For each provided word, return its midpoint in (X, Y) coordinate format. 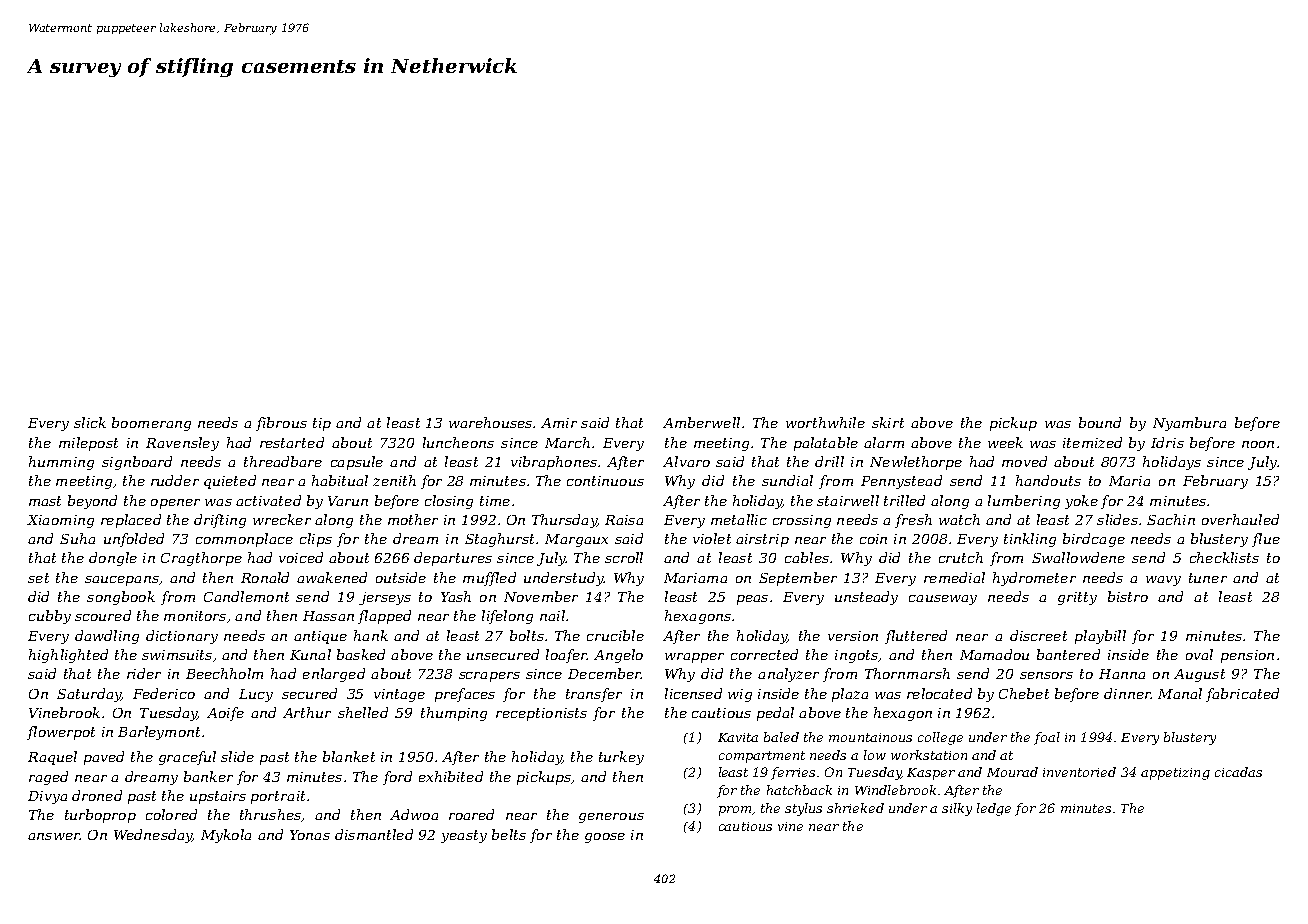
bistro (1128, 596)
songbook (121, 598)
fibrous (281, 424)
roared (471, 814)
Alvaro (686, 461)
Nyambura (1189, 424)
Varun (348, 501)
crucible (615, 635)
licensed (693, 693)
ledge (994, 809)
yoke (1081, 502)
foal (1047, 738)
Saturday (89, 695)
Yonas (310, 835)
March (567, 442)
